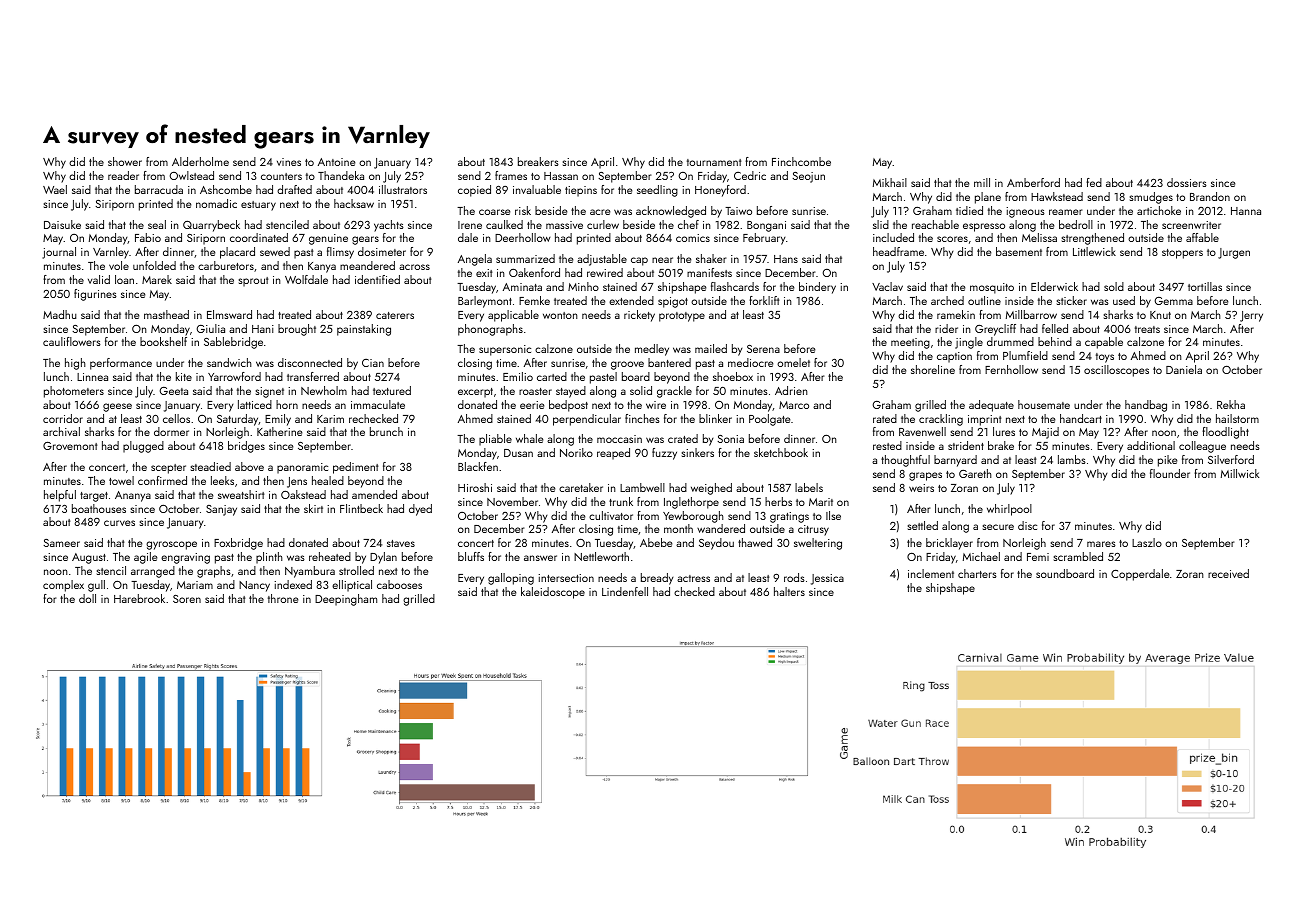  What do you see at coordinates (619, 439) in the screenshot?
I see `moccasin` at bounding box center [619, 439].
